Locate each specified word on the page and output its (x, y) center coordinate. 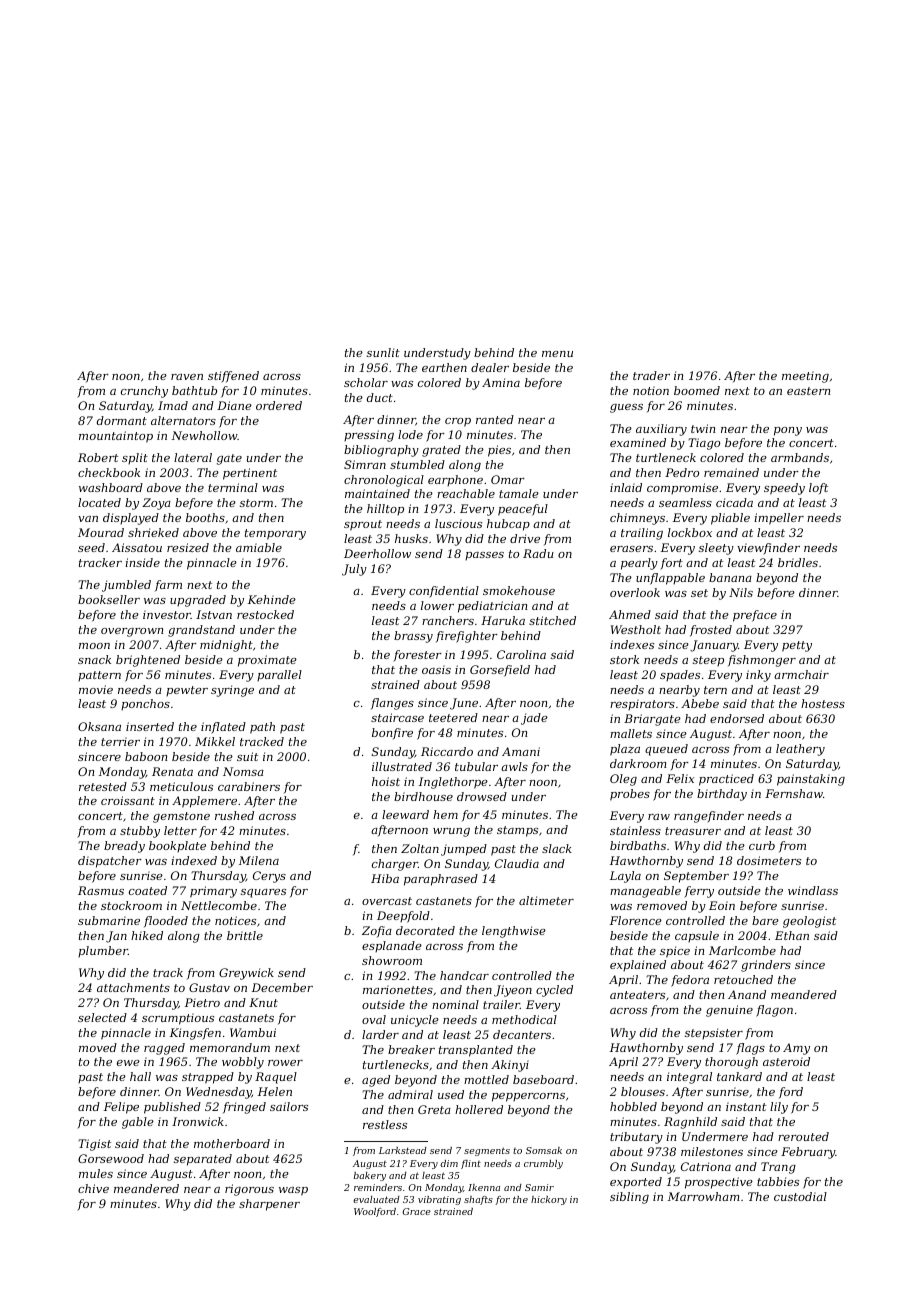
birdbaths (638, 845)
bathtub (194, 390)
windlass (813, 890)
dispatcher (110, 862)
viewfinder (768, 549)
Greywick (246, 974)
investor (167, 614)
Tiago (704, 444)
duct (380, 397)
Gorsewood (111, 1158)
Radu (538, 553)
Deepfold (403, 917)
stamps (517, 831)
